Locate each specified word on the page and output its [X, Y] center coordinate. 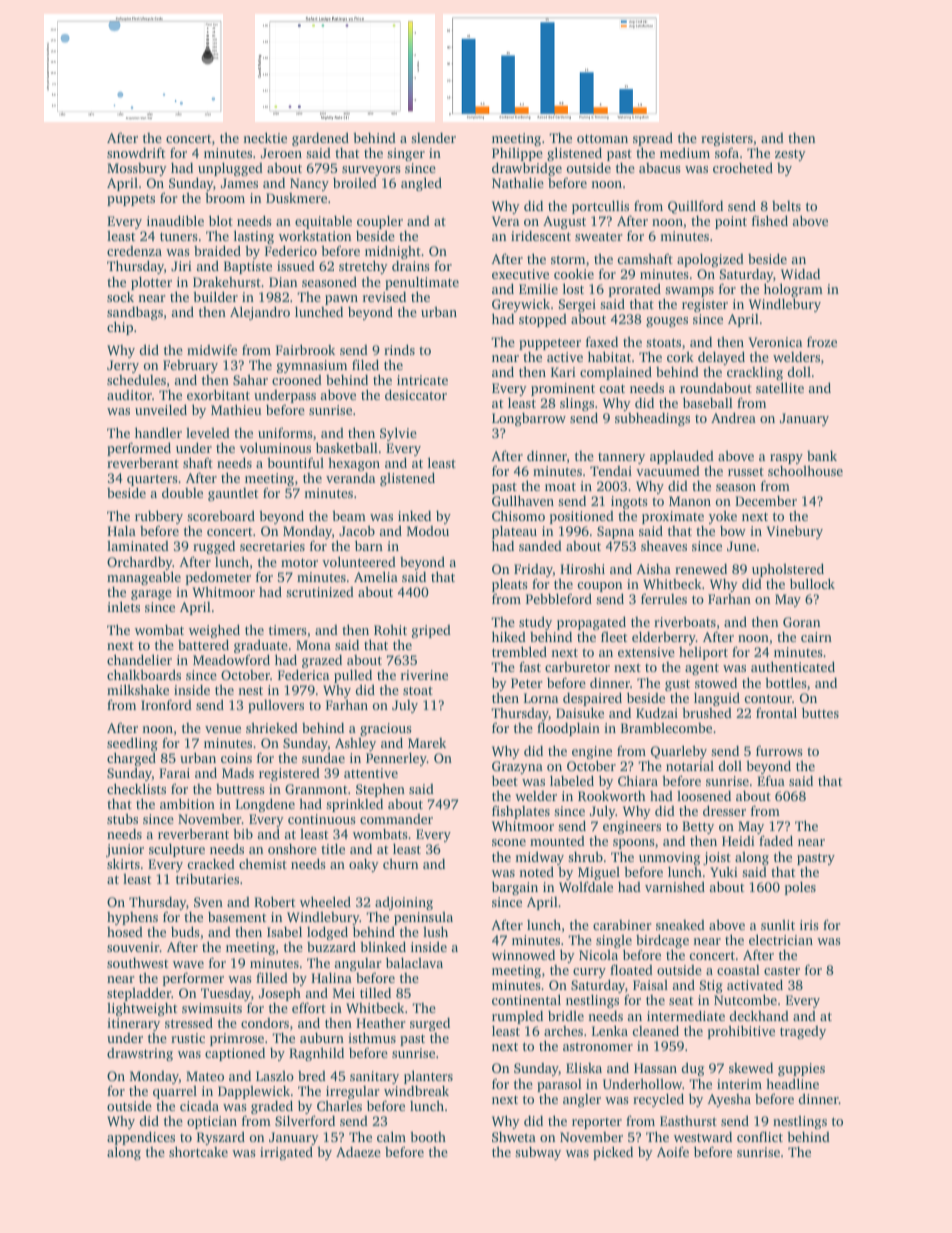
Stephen [380, 790]
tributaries [207, 879]
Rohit [390, 629]
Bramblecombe [666, 727]
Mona [313, 645]
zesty [790, 155]
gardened [320, 139]
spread [653, 139]
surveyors [371, 171]
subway [538, 1153]
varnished [675, 886]
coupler [380, 222]
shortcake [198, 1151]
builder [215, 296]
